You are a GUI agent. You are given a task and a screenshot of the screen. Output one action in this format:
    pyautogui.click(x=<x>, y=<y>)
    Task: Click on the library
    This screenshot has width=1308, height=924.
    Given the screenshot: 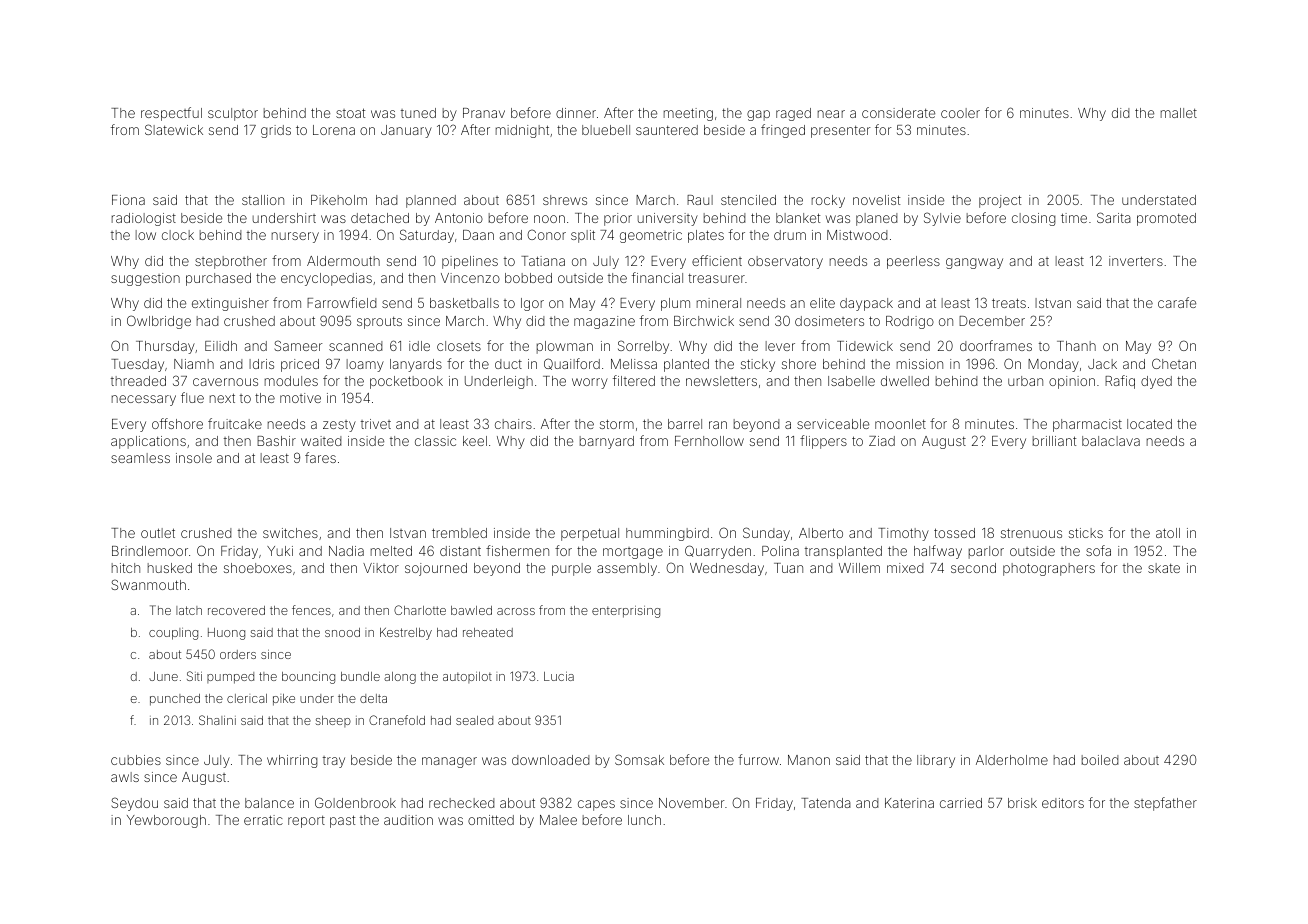 What is the action you would take?
    pyautogui.click(x=936, y=761)
